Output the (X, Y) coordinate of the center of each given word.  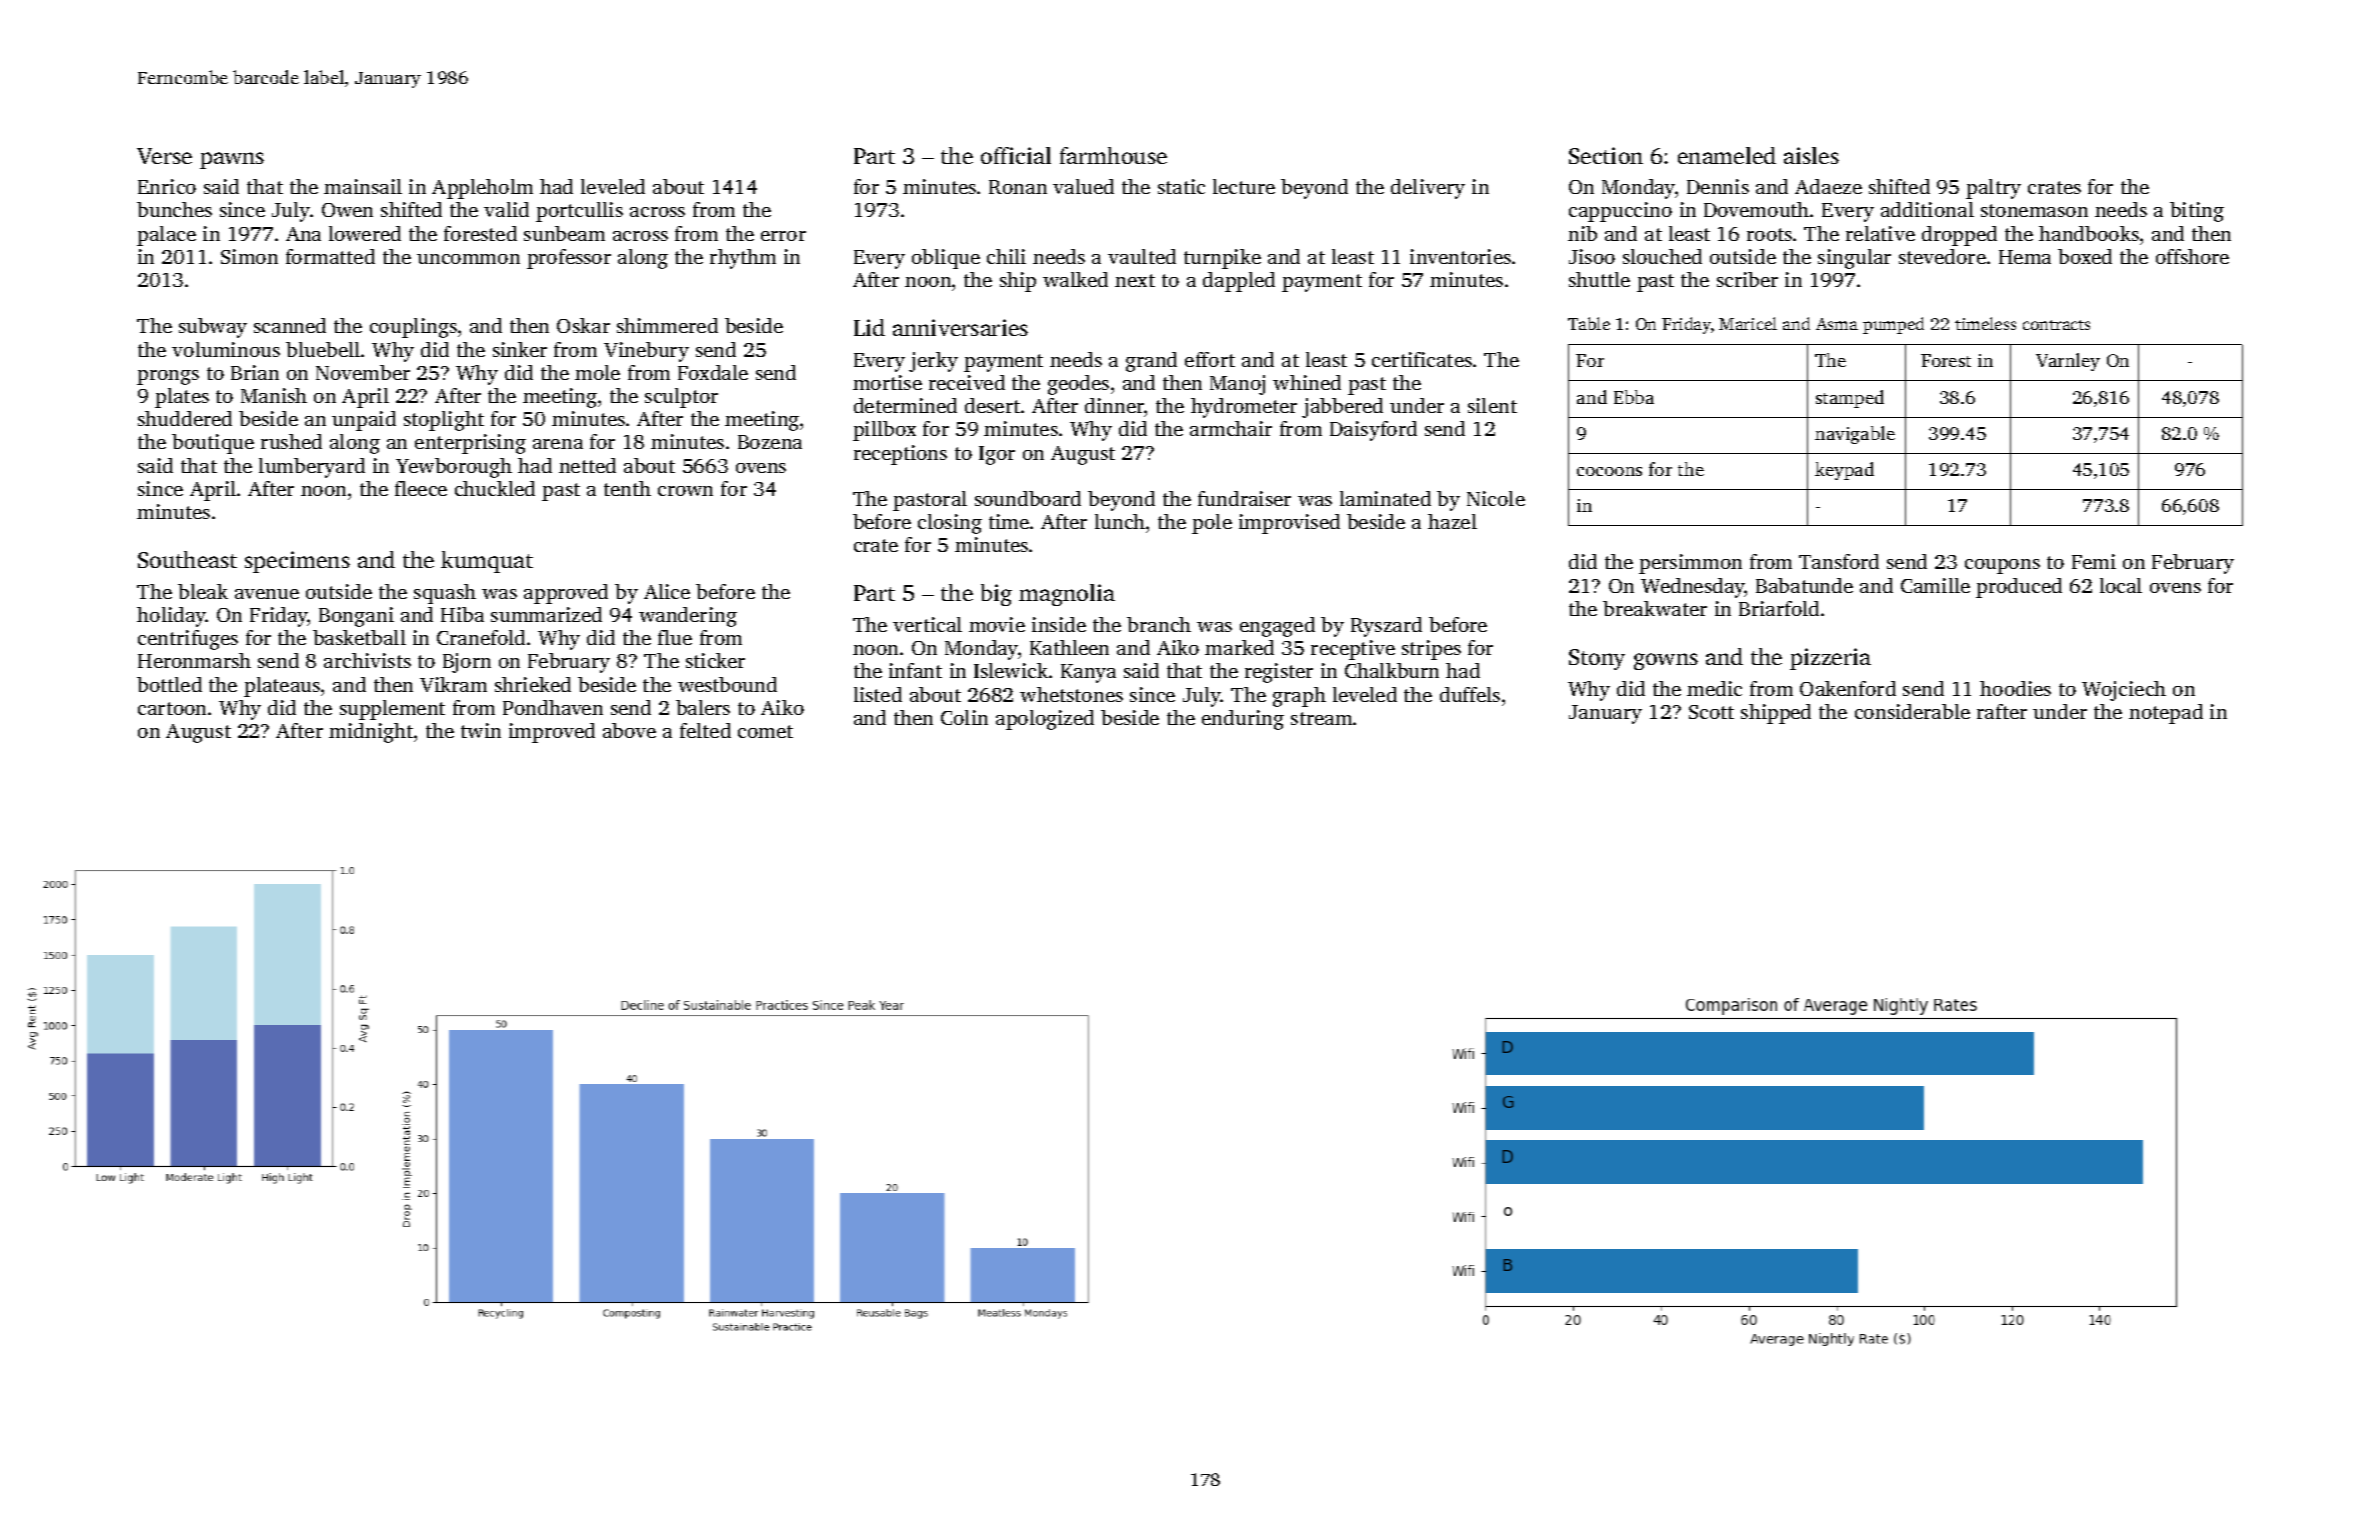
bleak (203, 591)
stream (1321, 718)
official (1016, 155)
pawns (232, 160)
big (996, 595)
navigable (1855, 435)
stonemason (2034, 210)
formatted (330, 256)
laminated (1385, 498)
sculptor (681, 398)
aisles (1811, 155)
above (629, 730)
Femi (2094, 561)
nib (1582, 233)
